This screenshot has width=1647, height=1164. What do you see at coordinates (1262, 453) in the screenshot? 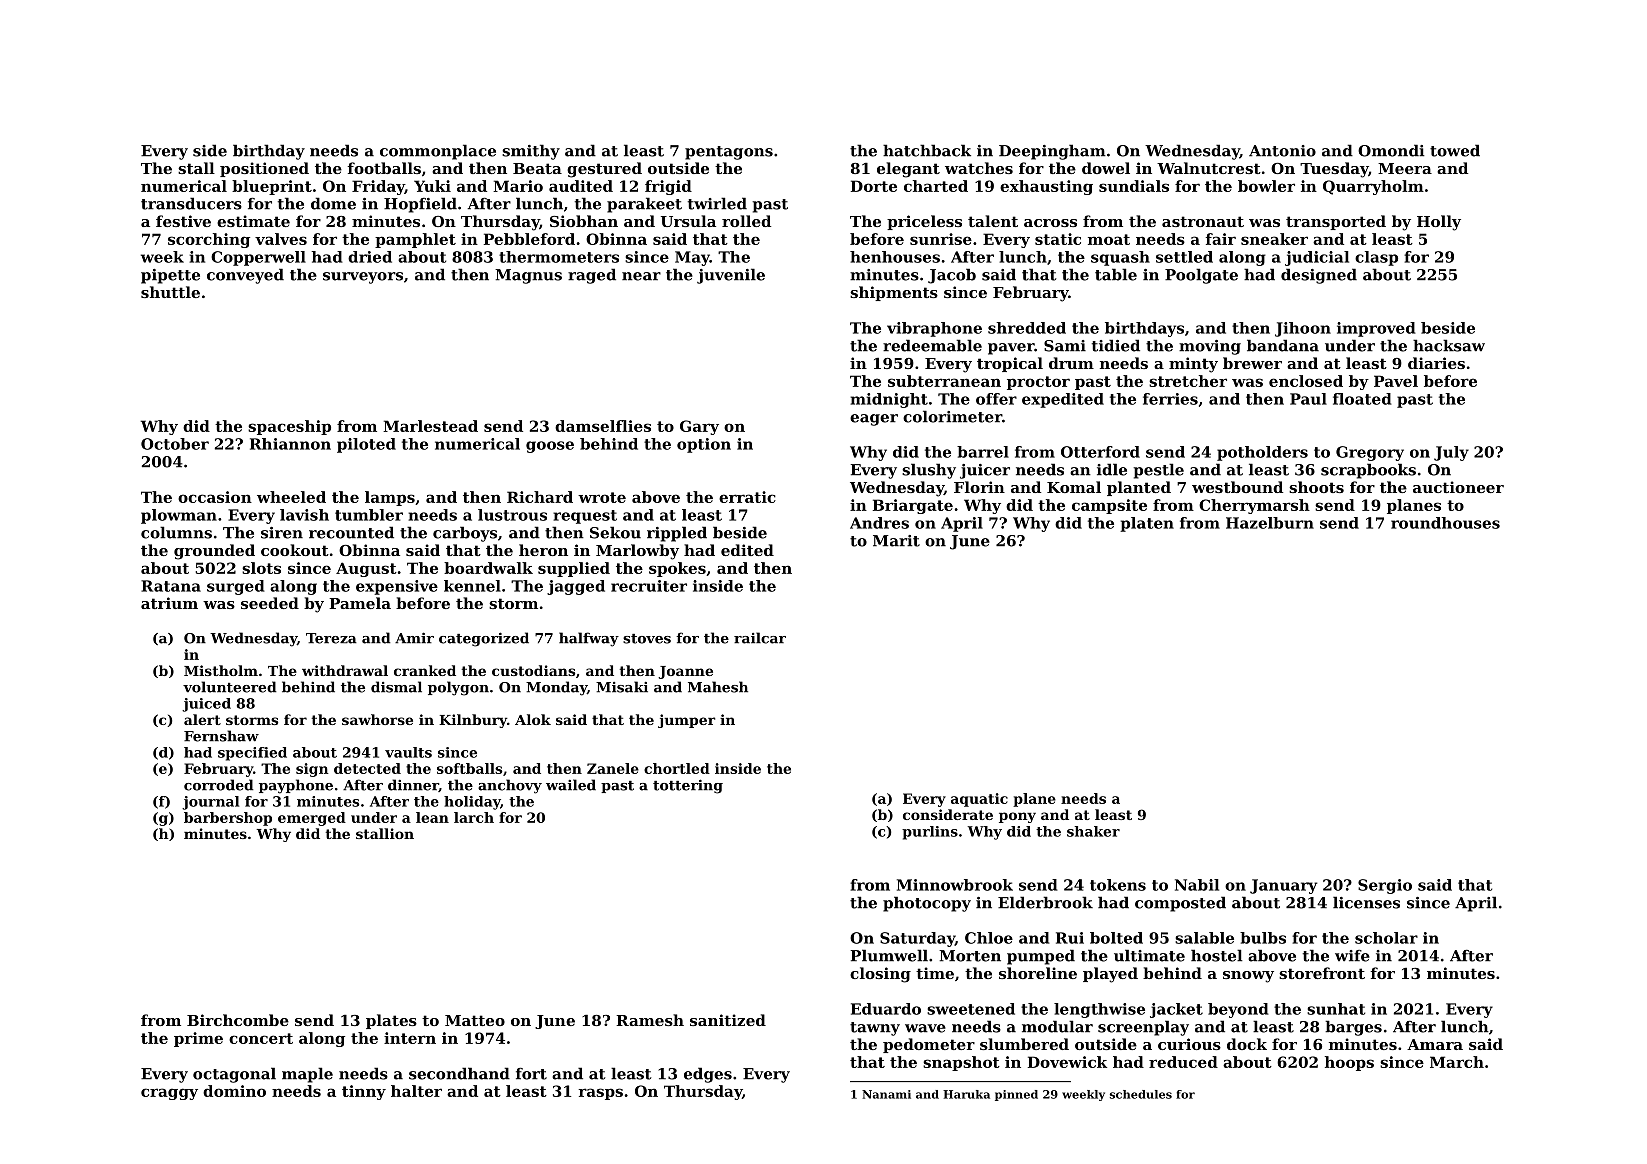
I see `potholders` at bounding box center [1262, 453].
